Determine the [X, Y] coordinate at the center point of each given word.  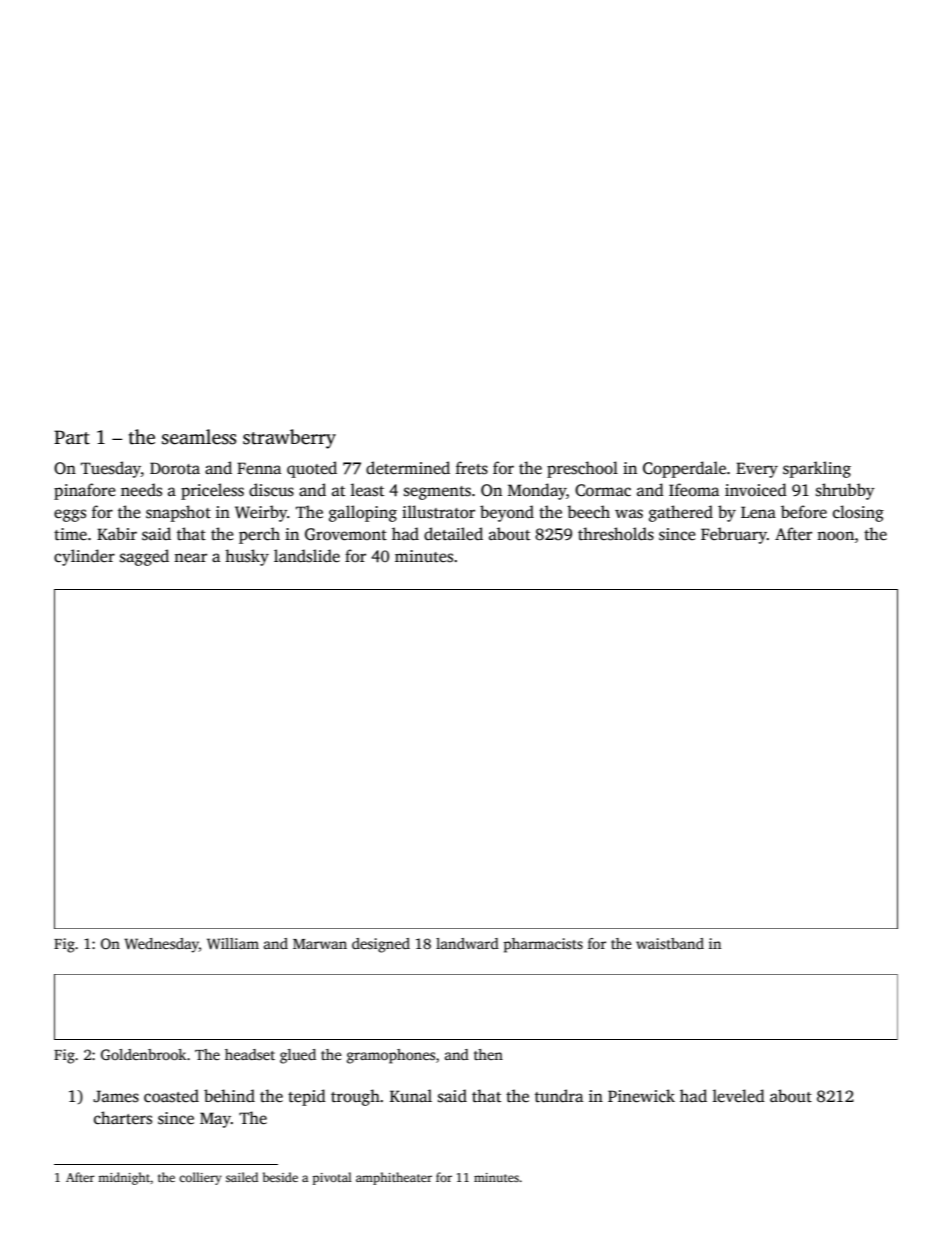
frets [472, 468]
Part [72, 437]
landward [467, 943]
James [116, 1096]
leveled [739, 1096]
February [734, 535]
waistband [670, 943]
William [233, 943]
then [488, 1054]
